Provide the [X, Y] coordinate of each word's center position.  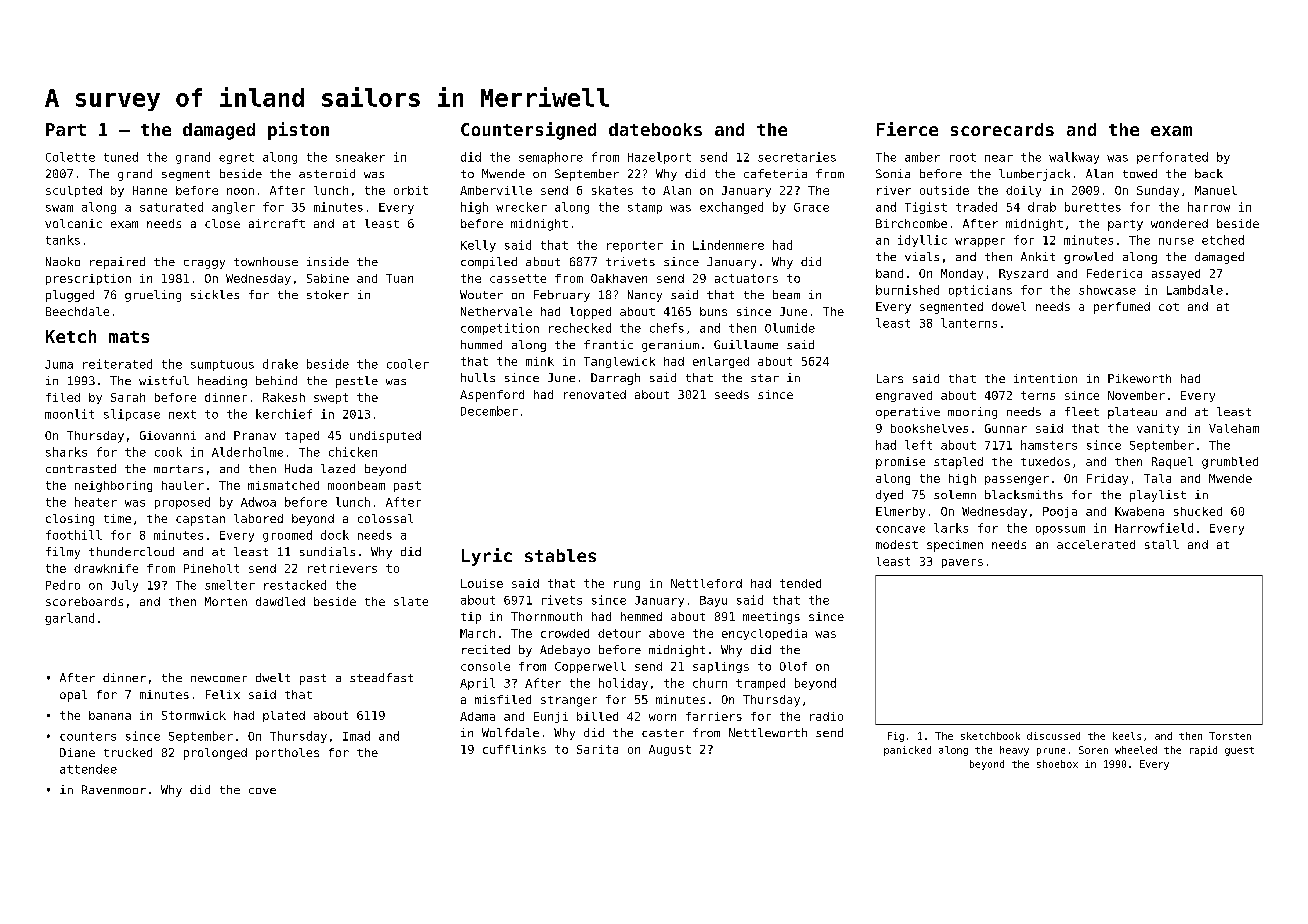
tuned [121, 157]
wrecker [521, 207]
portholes [287, 754]
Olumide [790, 328]
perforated [1172, 158]
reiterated [117, 364]
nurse [1176, 241]
